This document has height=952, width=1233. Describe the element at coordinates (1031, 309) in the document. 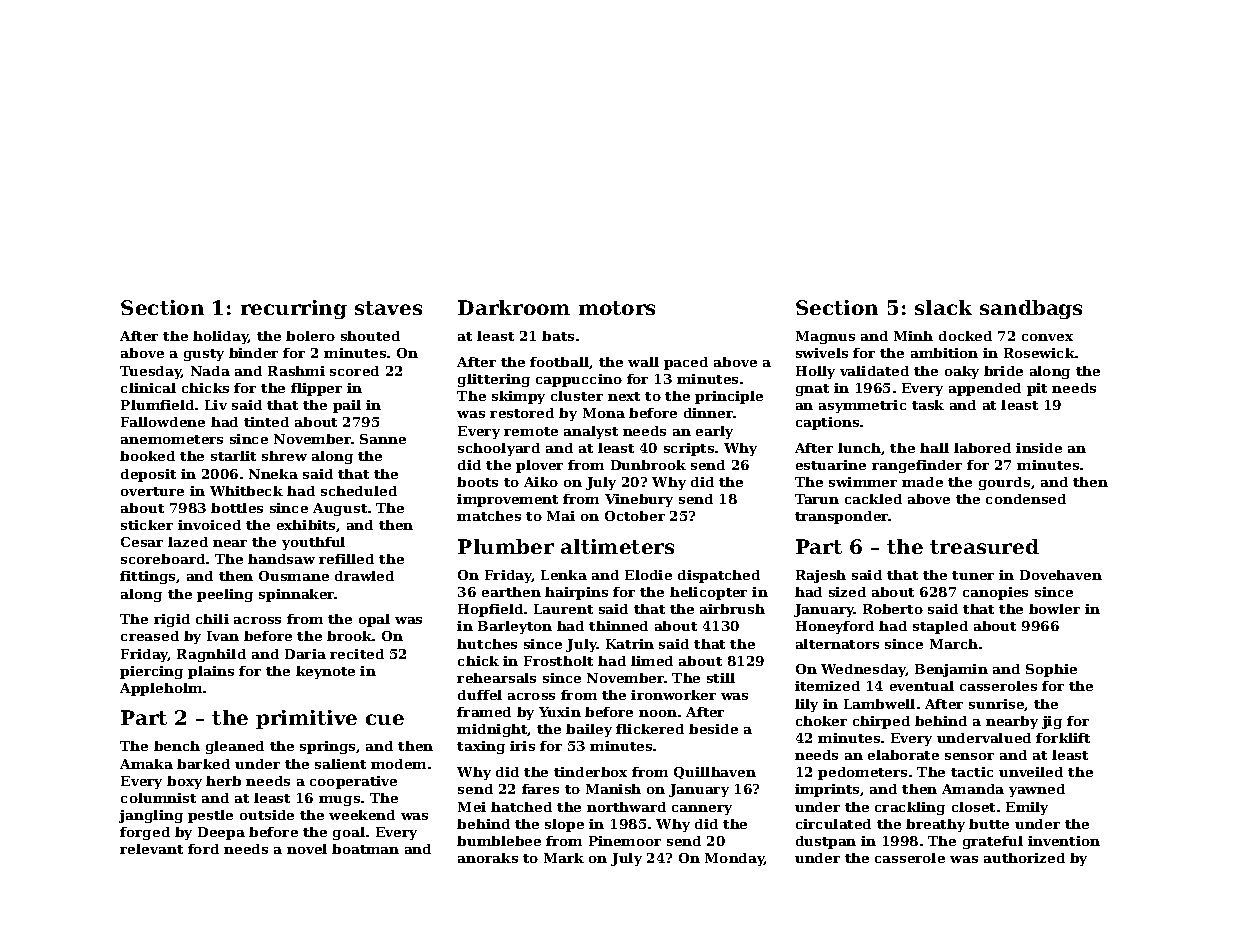

I see `sandbags` at that location.
